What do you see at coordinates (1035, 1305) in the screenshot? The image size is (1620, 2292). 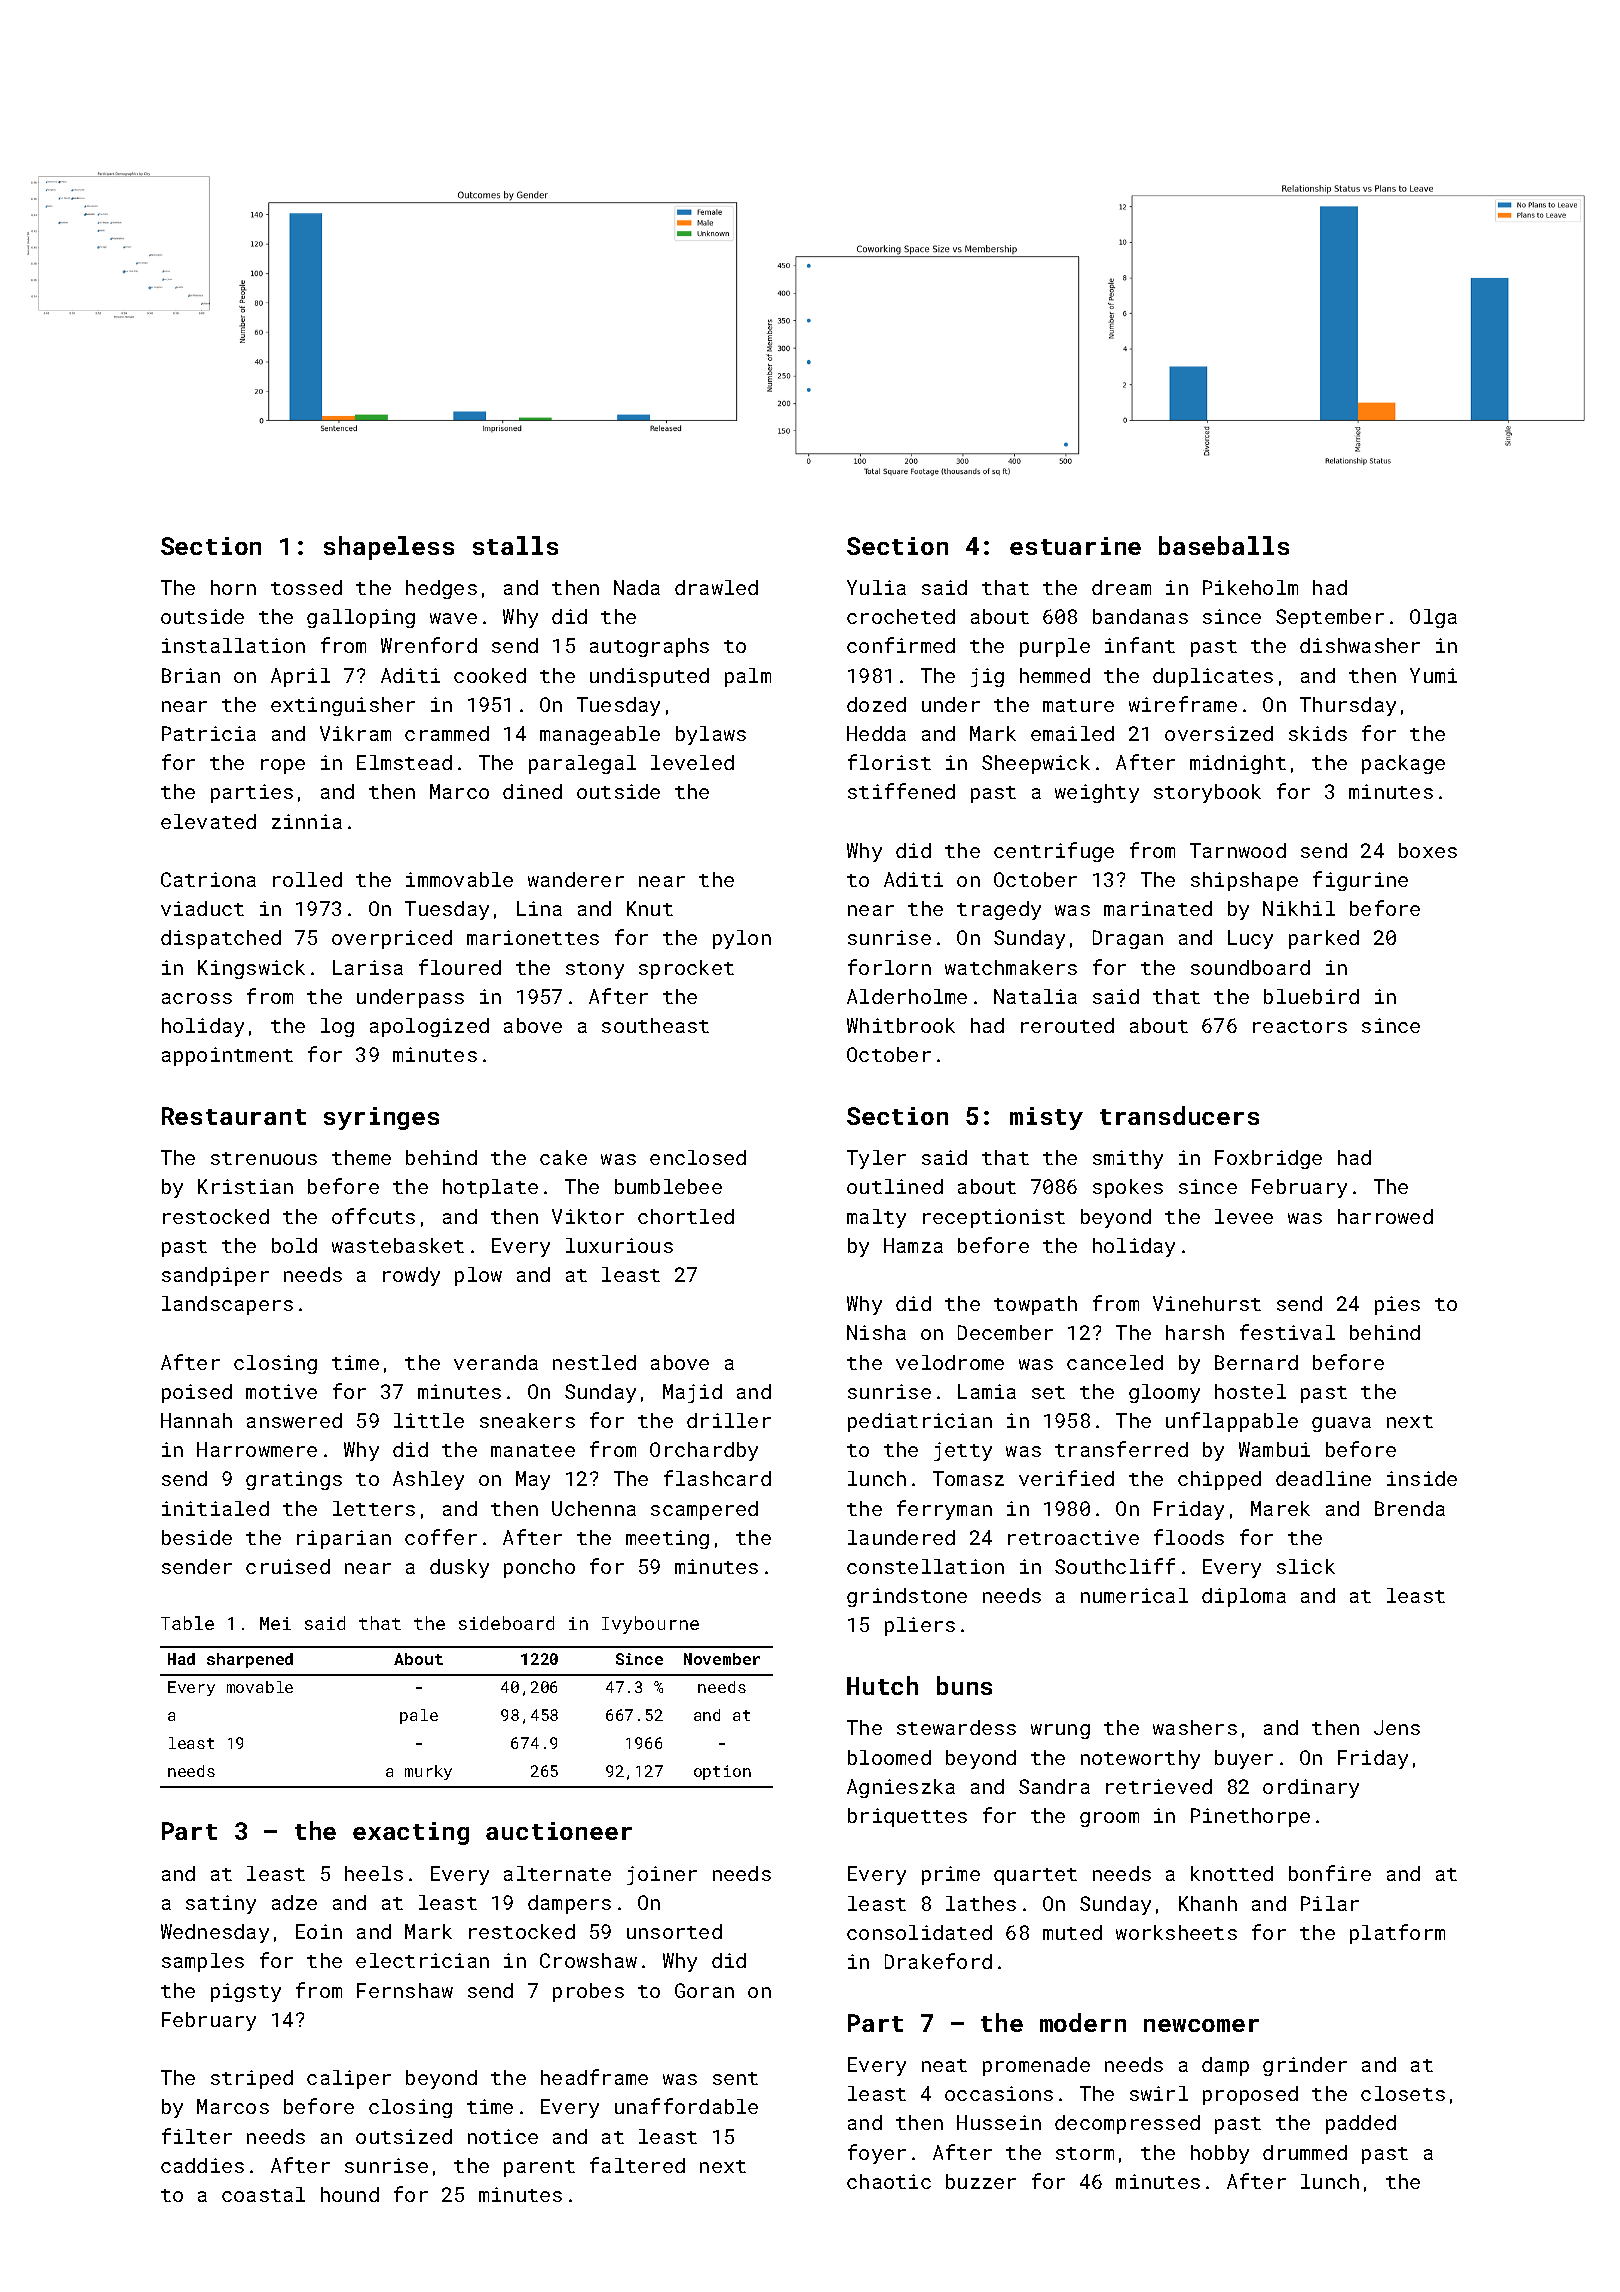 I see `towpath` at bounding box center [1035, 1305].
